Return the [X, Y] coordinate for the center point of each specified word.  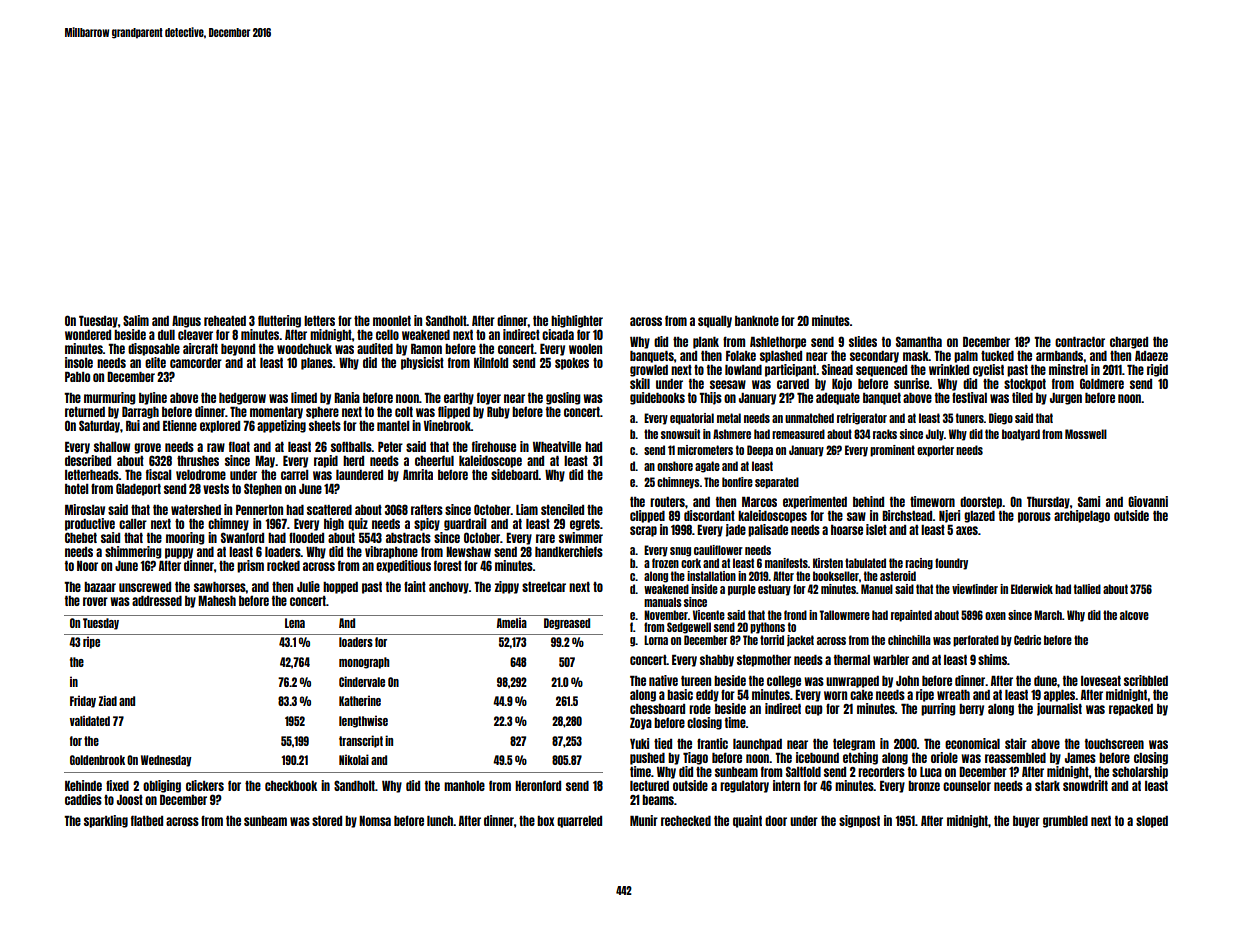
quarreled [579, 822]
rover [95, 601]
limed [304, 397]
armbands [1059, 356]
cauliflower [718, 550]
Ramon [426, 349]
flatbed [147, 820]
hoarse [847, 530]
